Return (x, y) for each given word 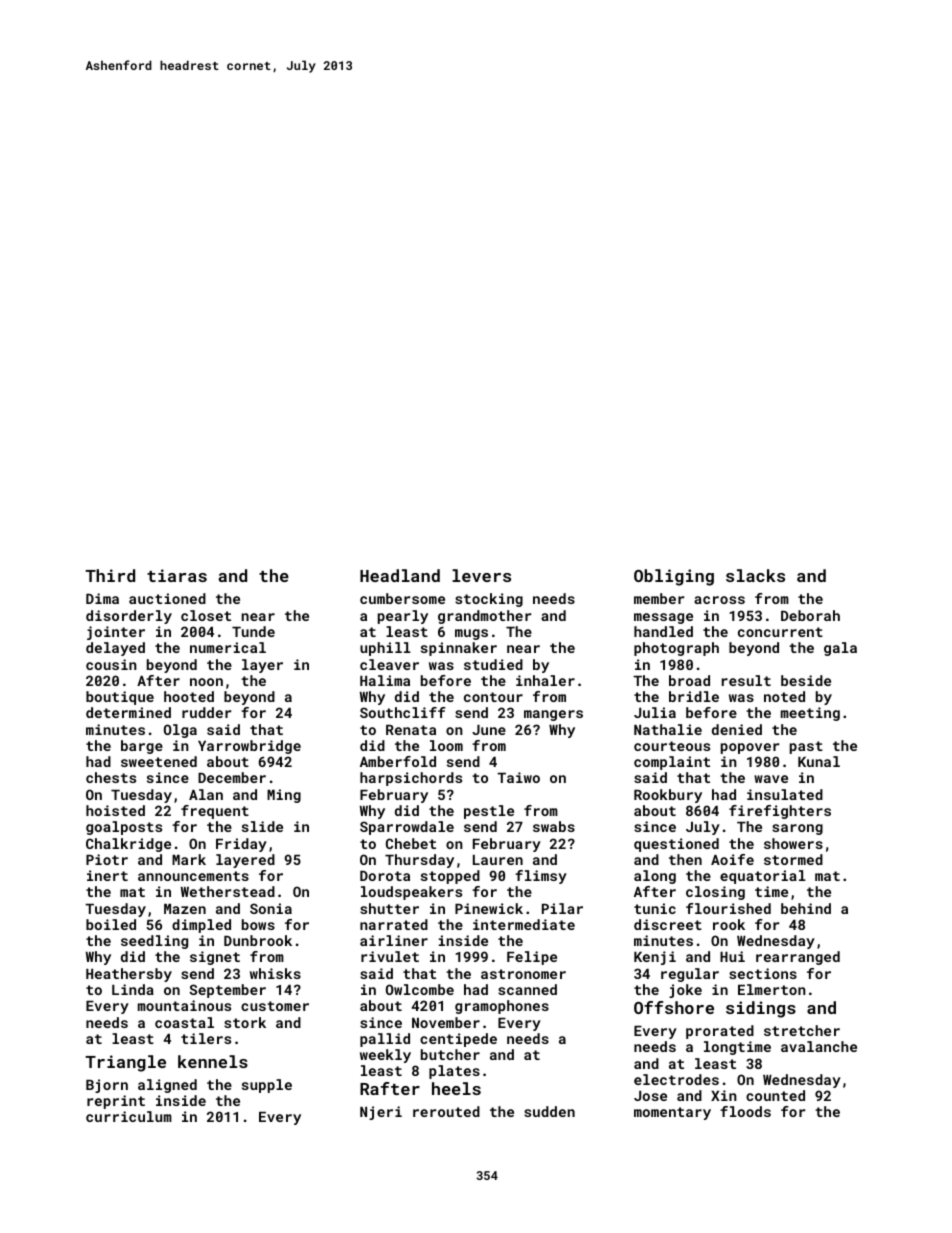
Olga (180, 731)
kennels (213, 1061)
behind (806, 908)
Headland (400, 575)
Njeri (381, 1113)
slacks (755, 575)
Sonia (271, 908)
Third (110, 575)
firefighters (780, 812)
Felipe (532, 958)
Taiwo (518, 777)
